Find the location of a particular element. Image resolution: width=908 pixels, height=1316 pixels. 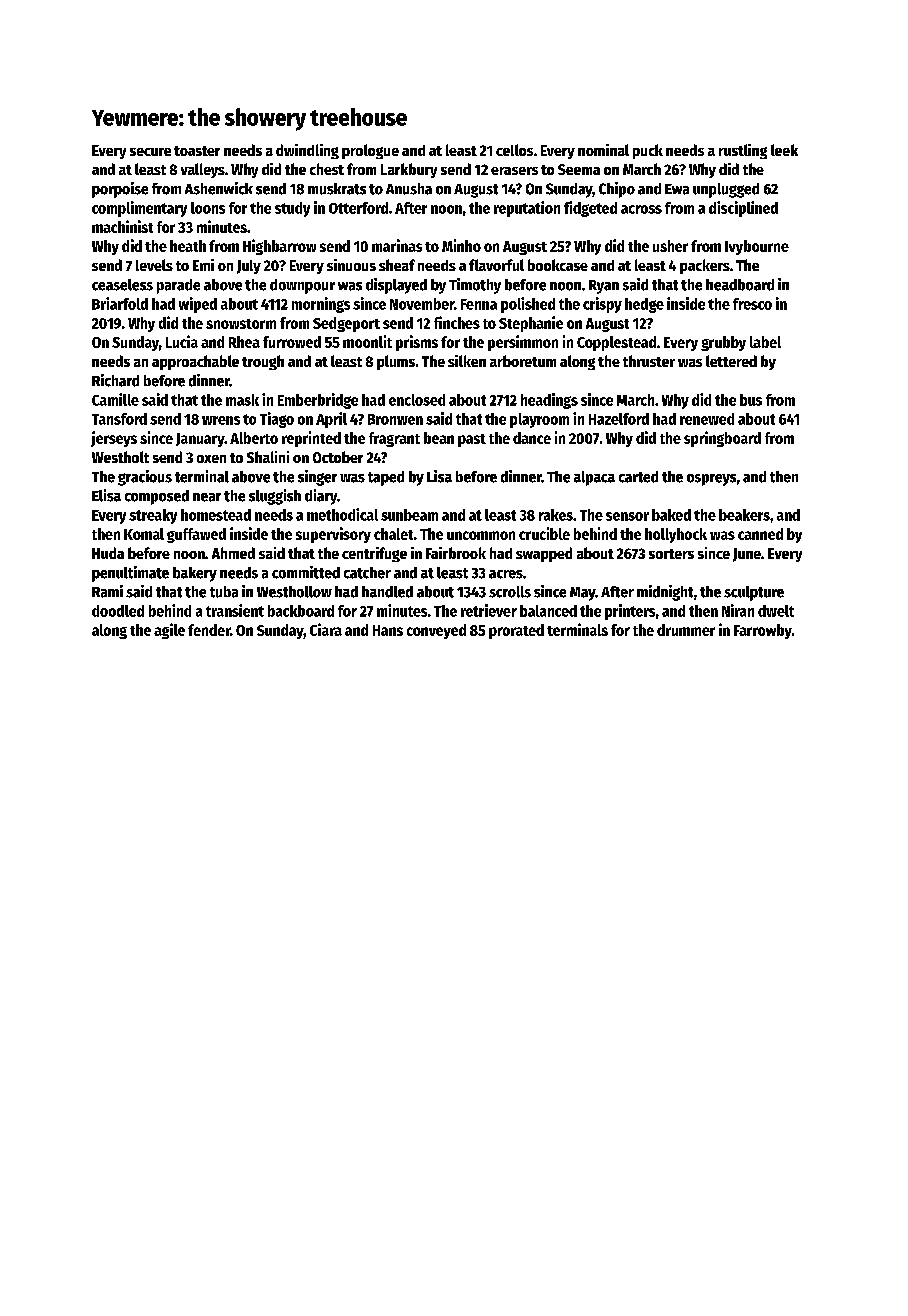

toaster is located at coordinates (197, 151).
